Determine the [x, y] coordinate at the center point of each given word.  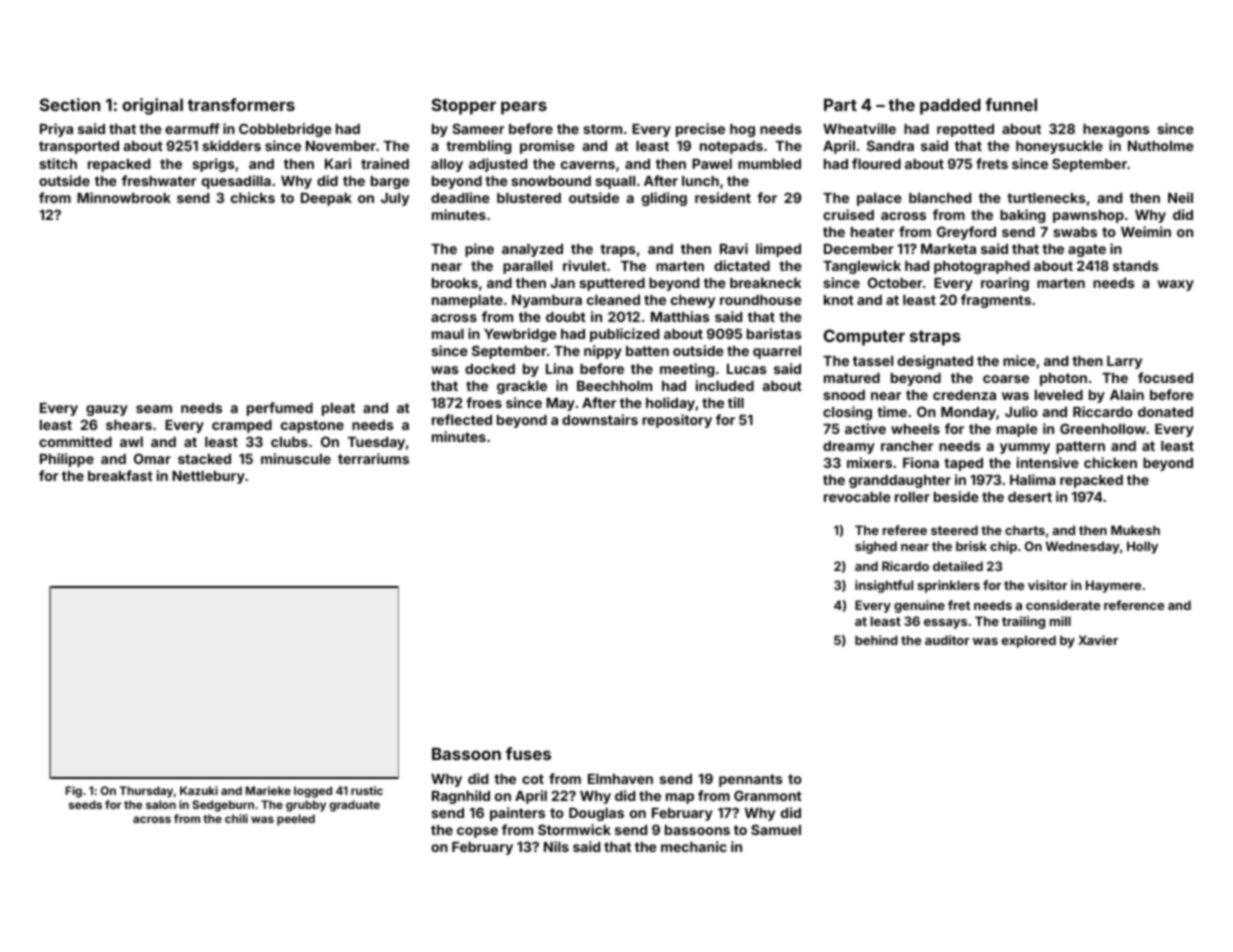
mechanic [694, 846]
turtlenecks [1046, 198]
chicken [1110, 462]
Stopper [464, 106]
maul [448, 334]
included [725, 385]
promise [547, 147]
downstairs [600, 419]
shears [129, 425]
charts [1025, 530]
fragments [996, 301]
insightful [884, 586]
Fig [74, 792]
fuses [528, 753]
